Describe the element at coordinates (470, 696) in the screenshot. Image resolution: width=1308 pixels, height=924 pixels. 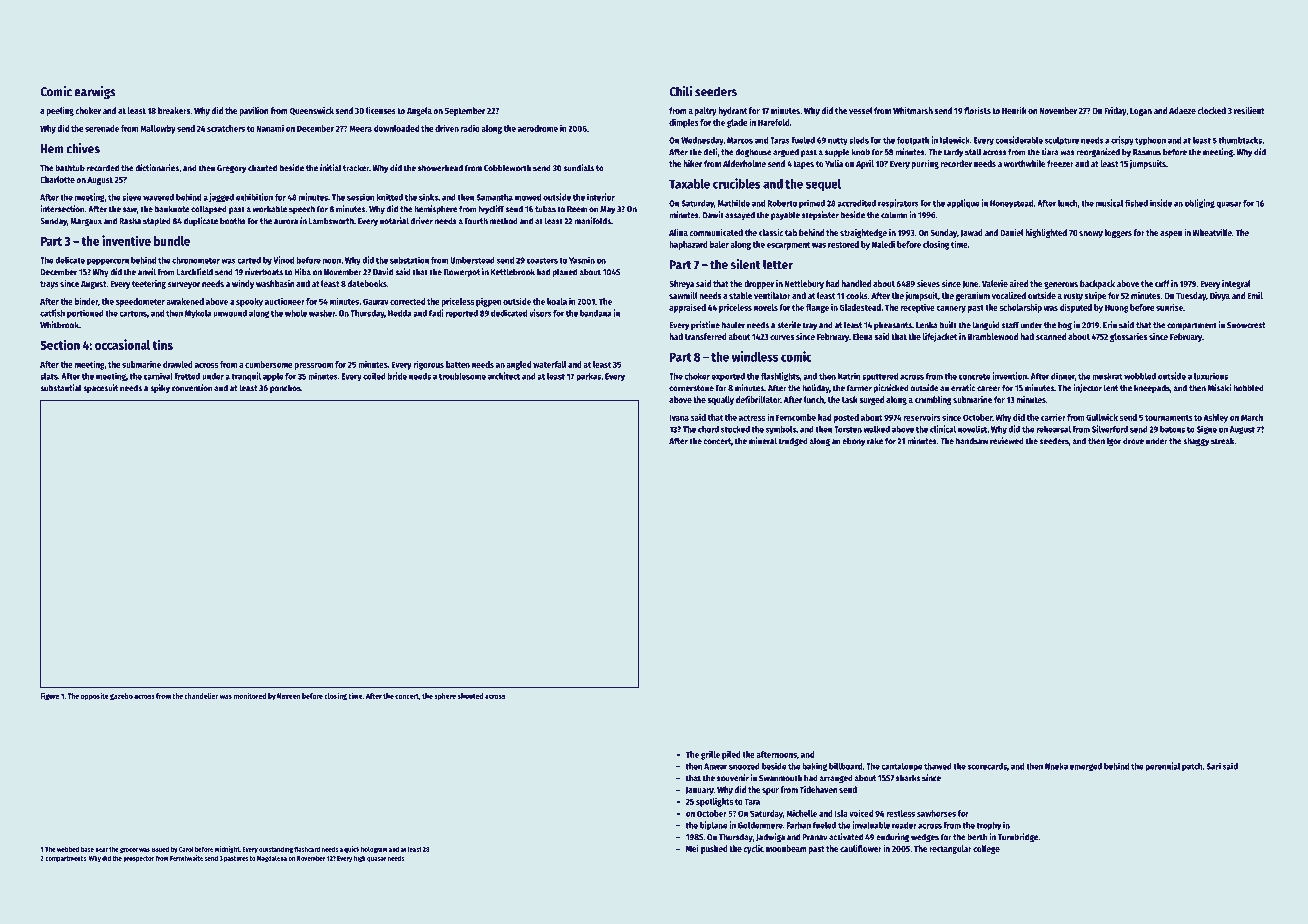
I see `shouted` at that location.
